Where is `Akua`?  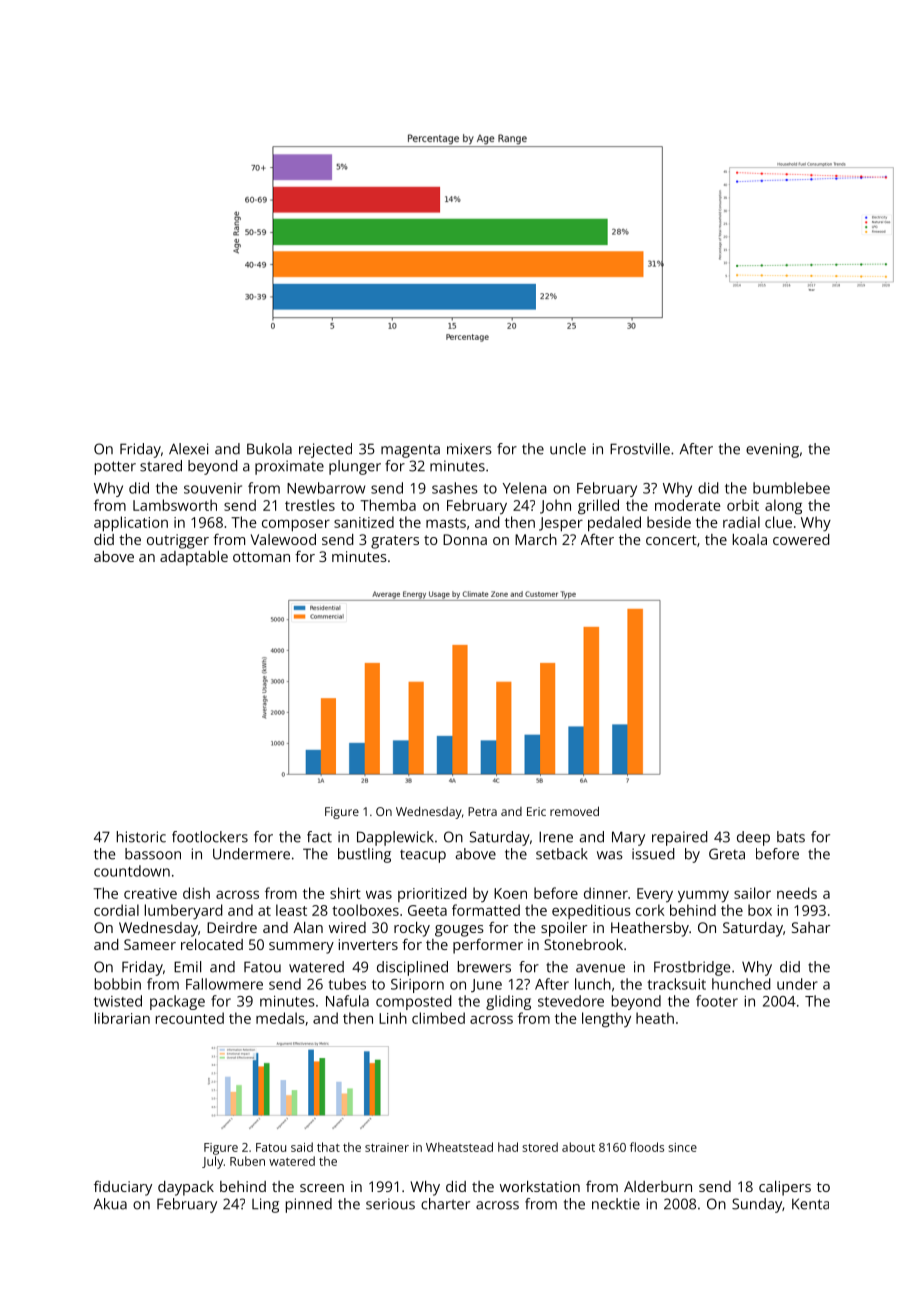 Akua is located at coordinates (110, 1204).
